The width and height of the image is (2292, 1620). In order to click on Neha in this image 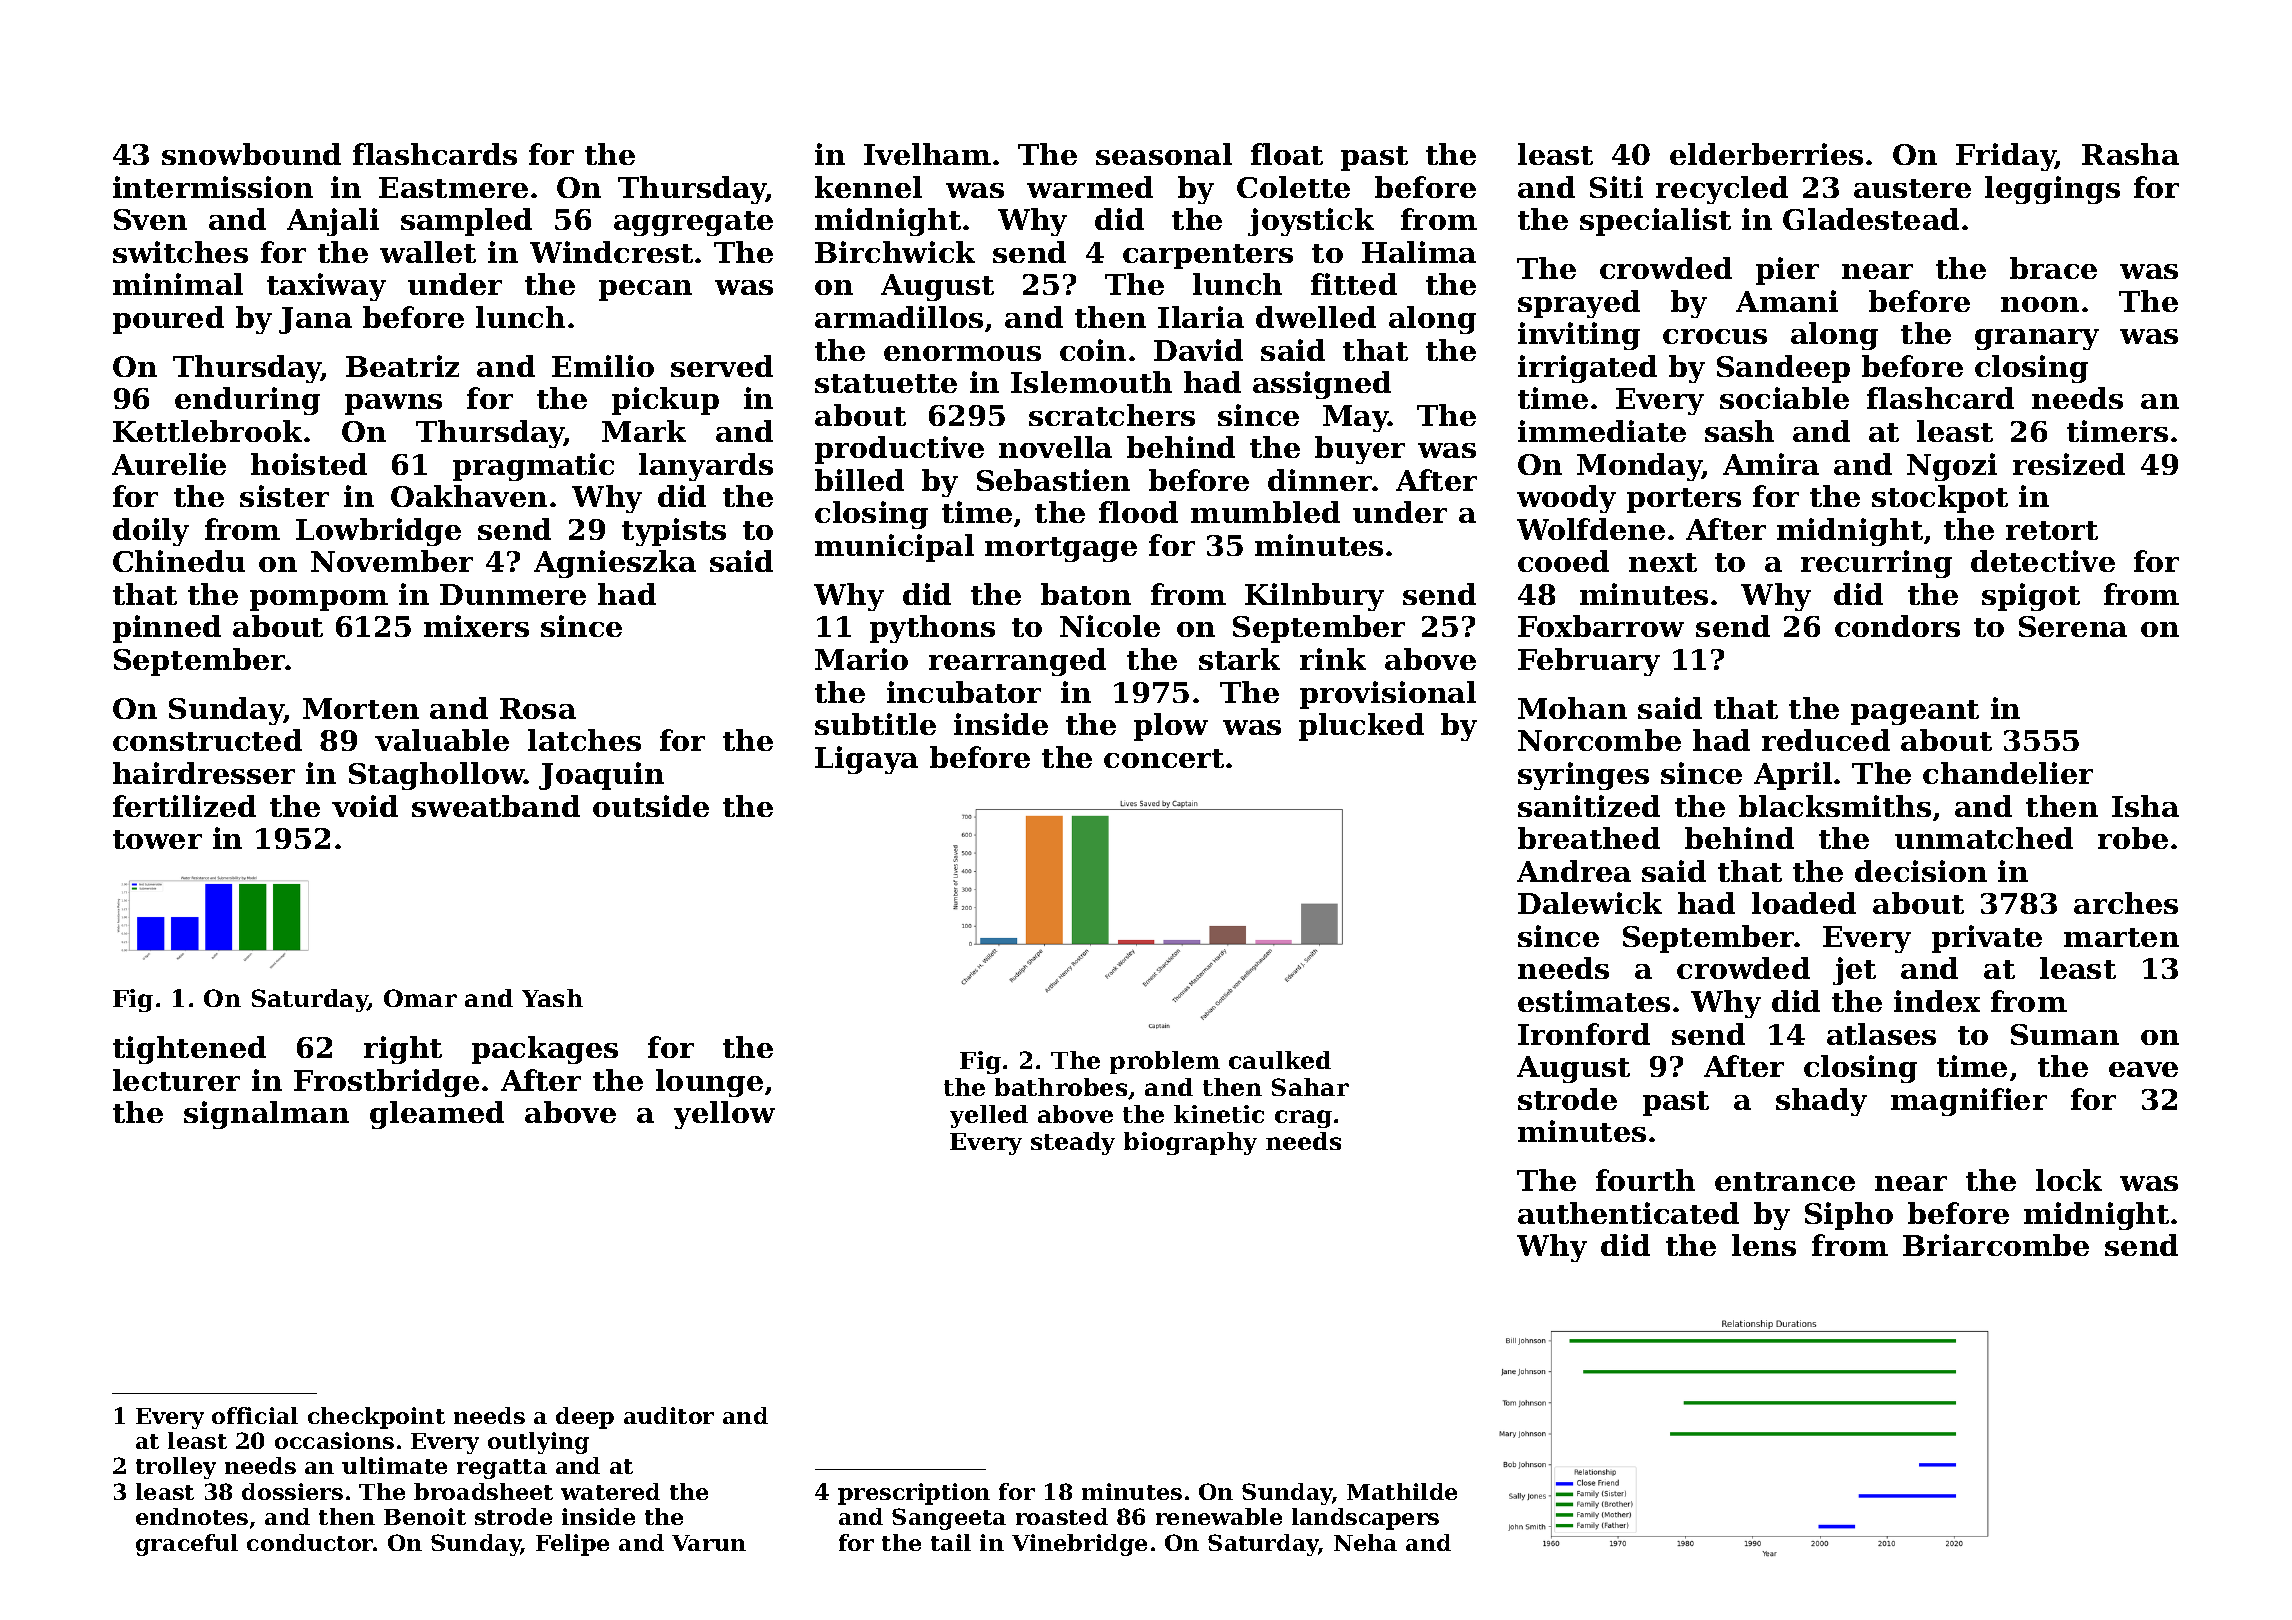, I will do `click(1365, 1542)`.
